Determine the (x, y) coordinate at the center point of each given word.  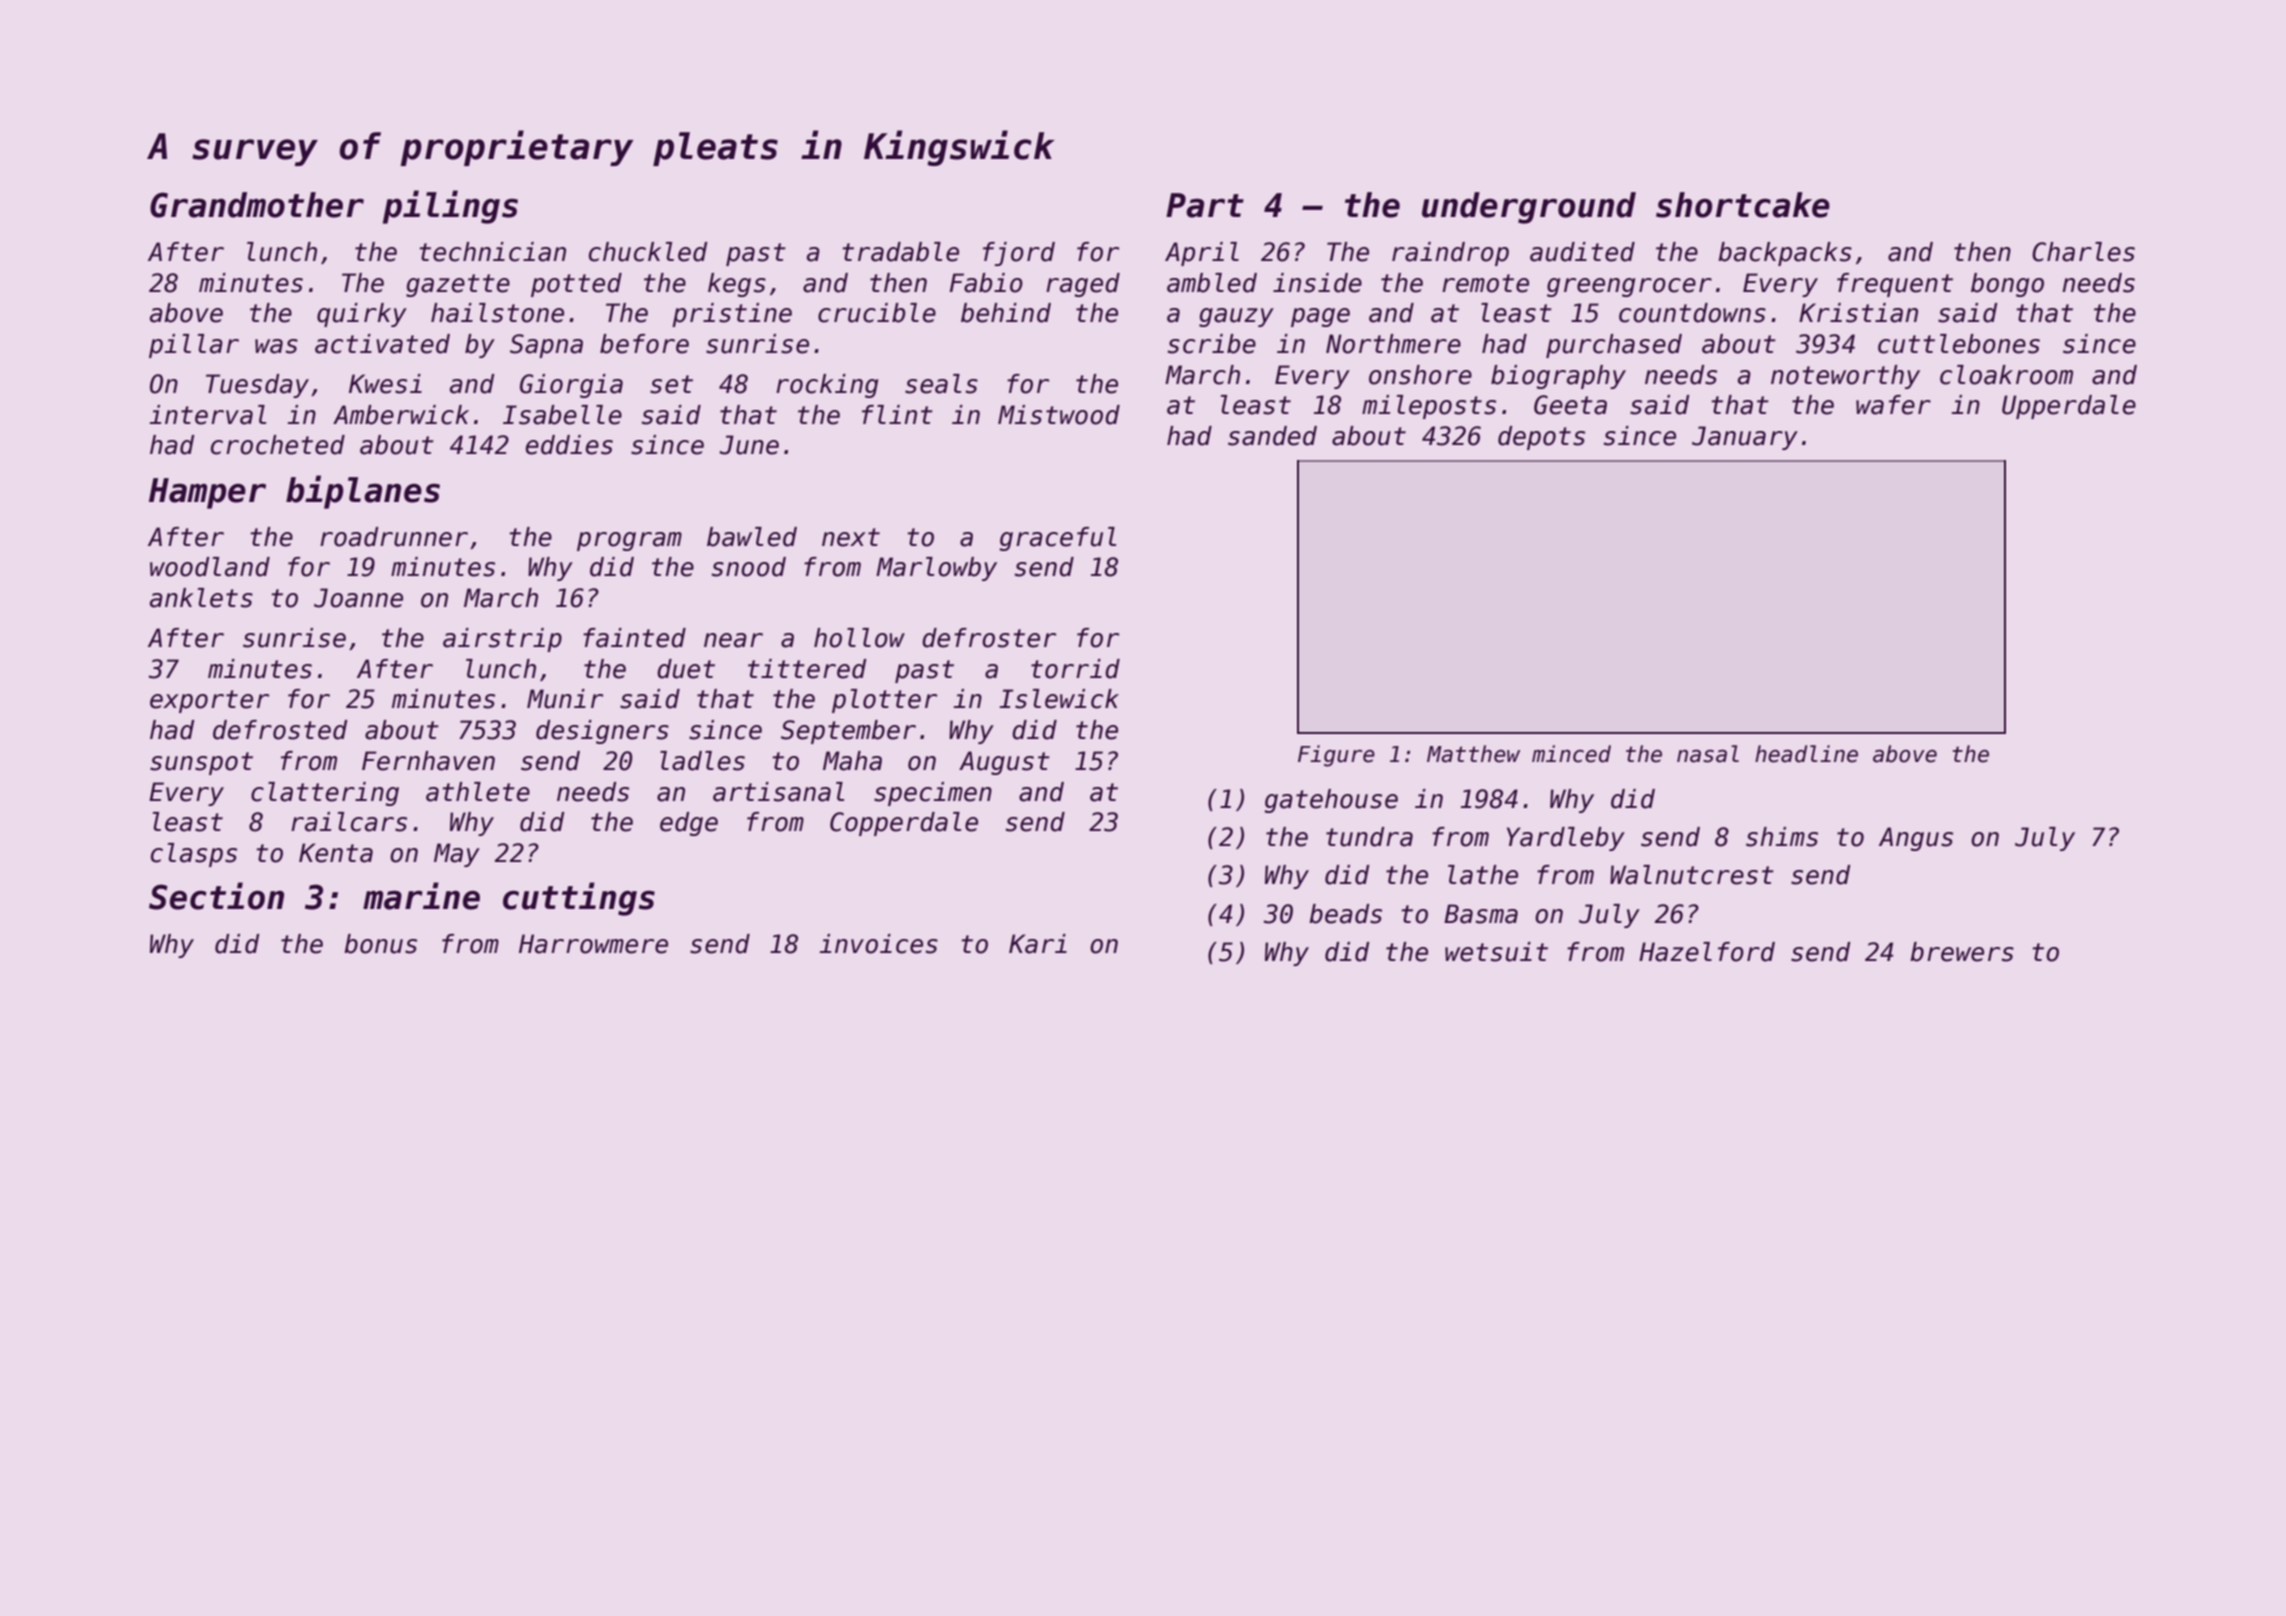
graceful (1058, 539)
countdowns (1692, 313)
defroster (989, 638)
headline (1806, 754)
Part (1205, 205)
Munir (565, 699)
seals (941, 384)
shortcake (1743, 205)
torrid (1075, 669)
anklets (201, 598)
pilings (450, 207)
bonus (380, 944)
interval (207, 415)
